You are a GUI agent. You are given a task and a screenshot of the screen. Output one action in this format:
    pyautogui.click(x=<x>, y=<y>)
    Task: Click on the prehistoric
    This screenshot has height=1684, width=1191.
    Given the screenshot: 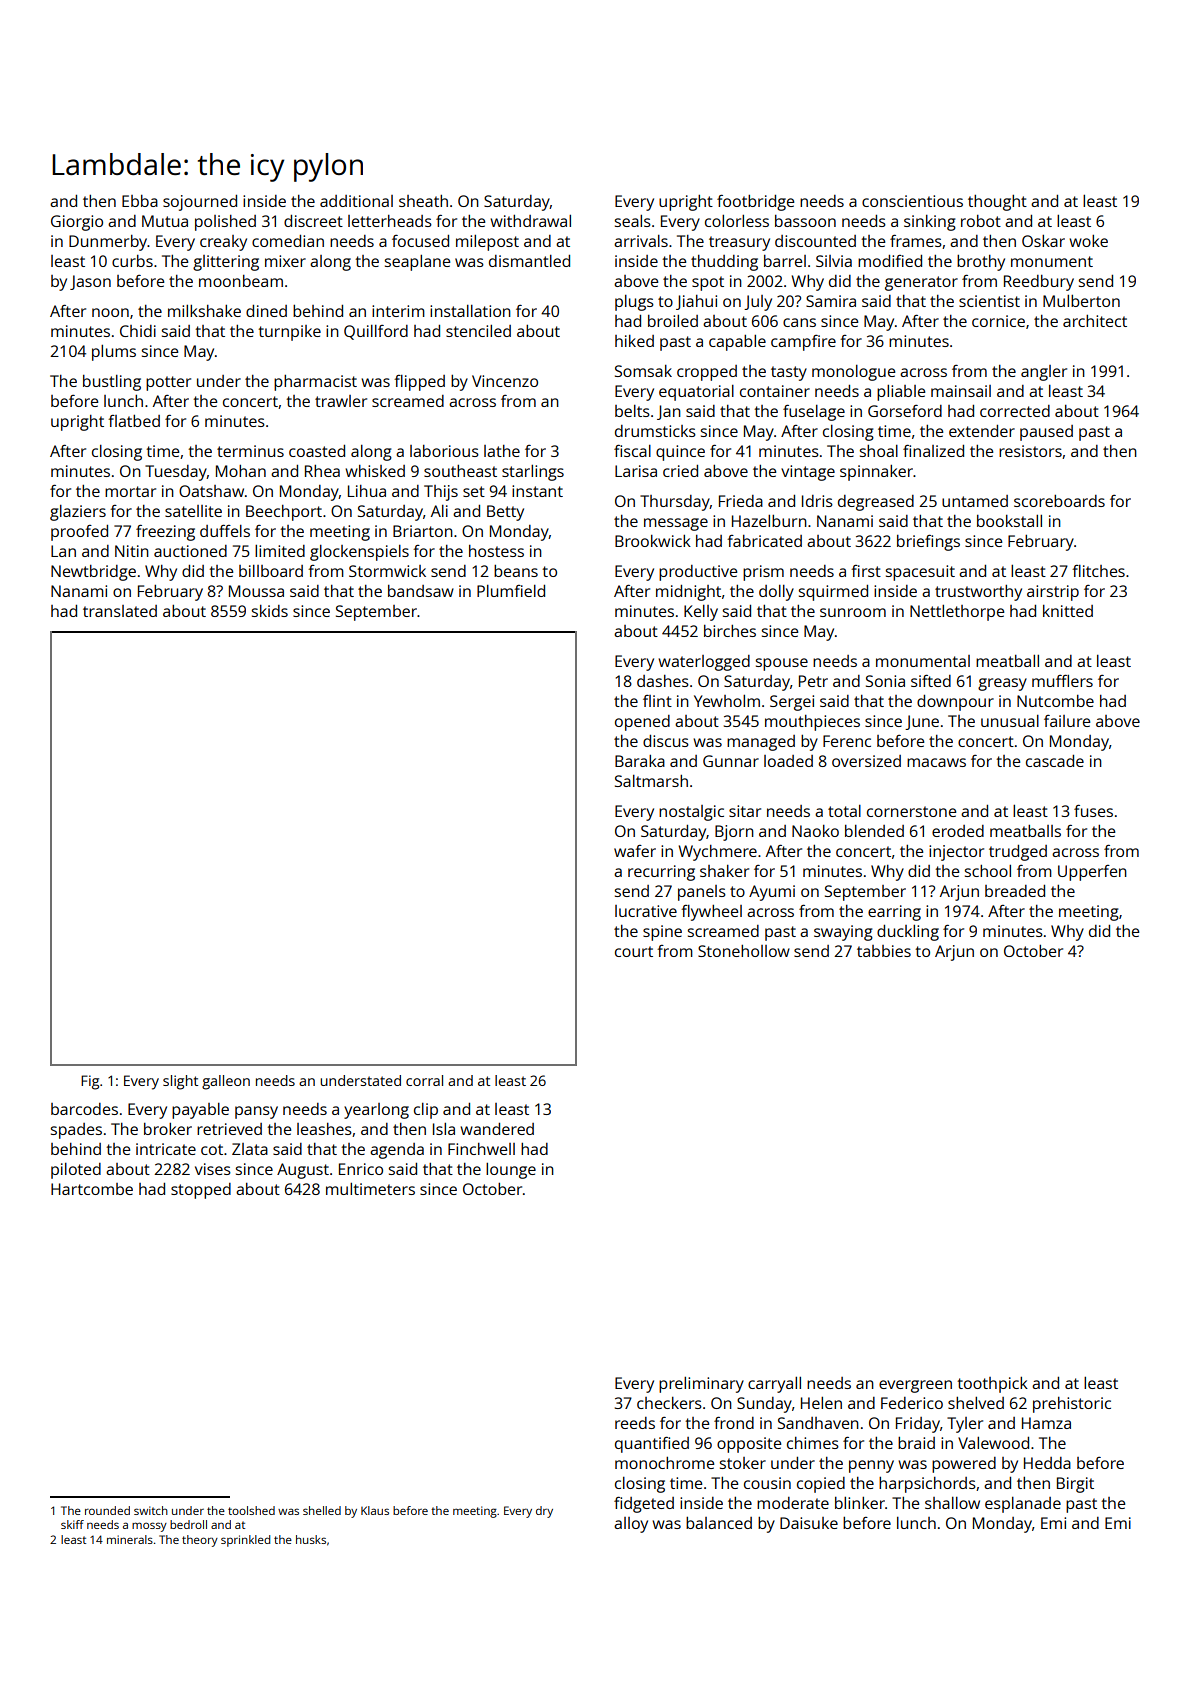 What is the action you would take?
    pyautogui.click(x=1072, y=1405)
